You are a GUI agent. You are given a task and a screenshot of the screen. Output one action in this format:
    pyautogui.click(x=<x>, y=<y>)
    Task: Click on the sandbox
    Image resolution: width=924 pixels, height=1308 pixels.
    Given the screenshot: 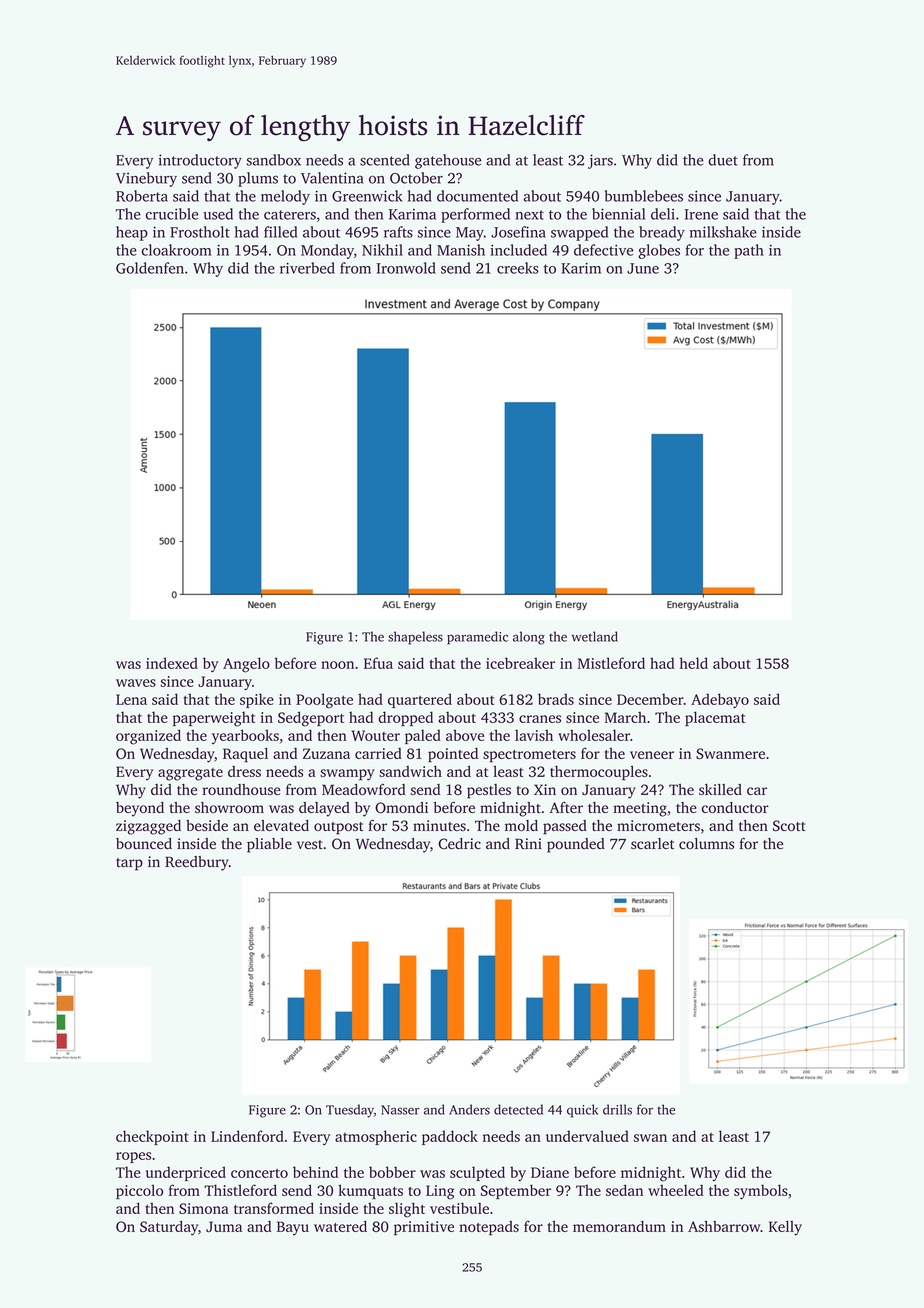 What is the action you would take?
    pyautogui.click(x=274, y=160)
